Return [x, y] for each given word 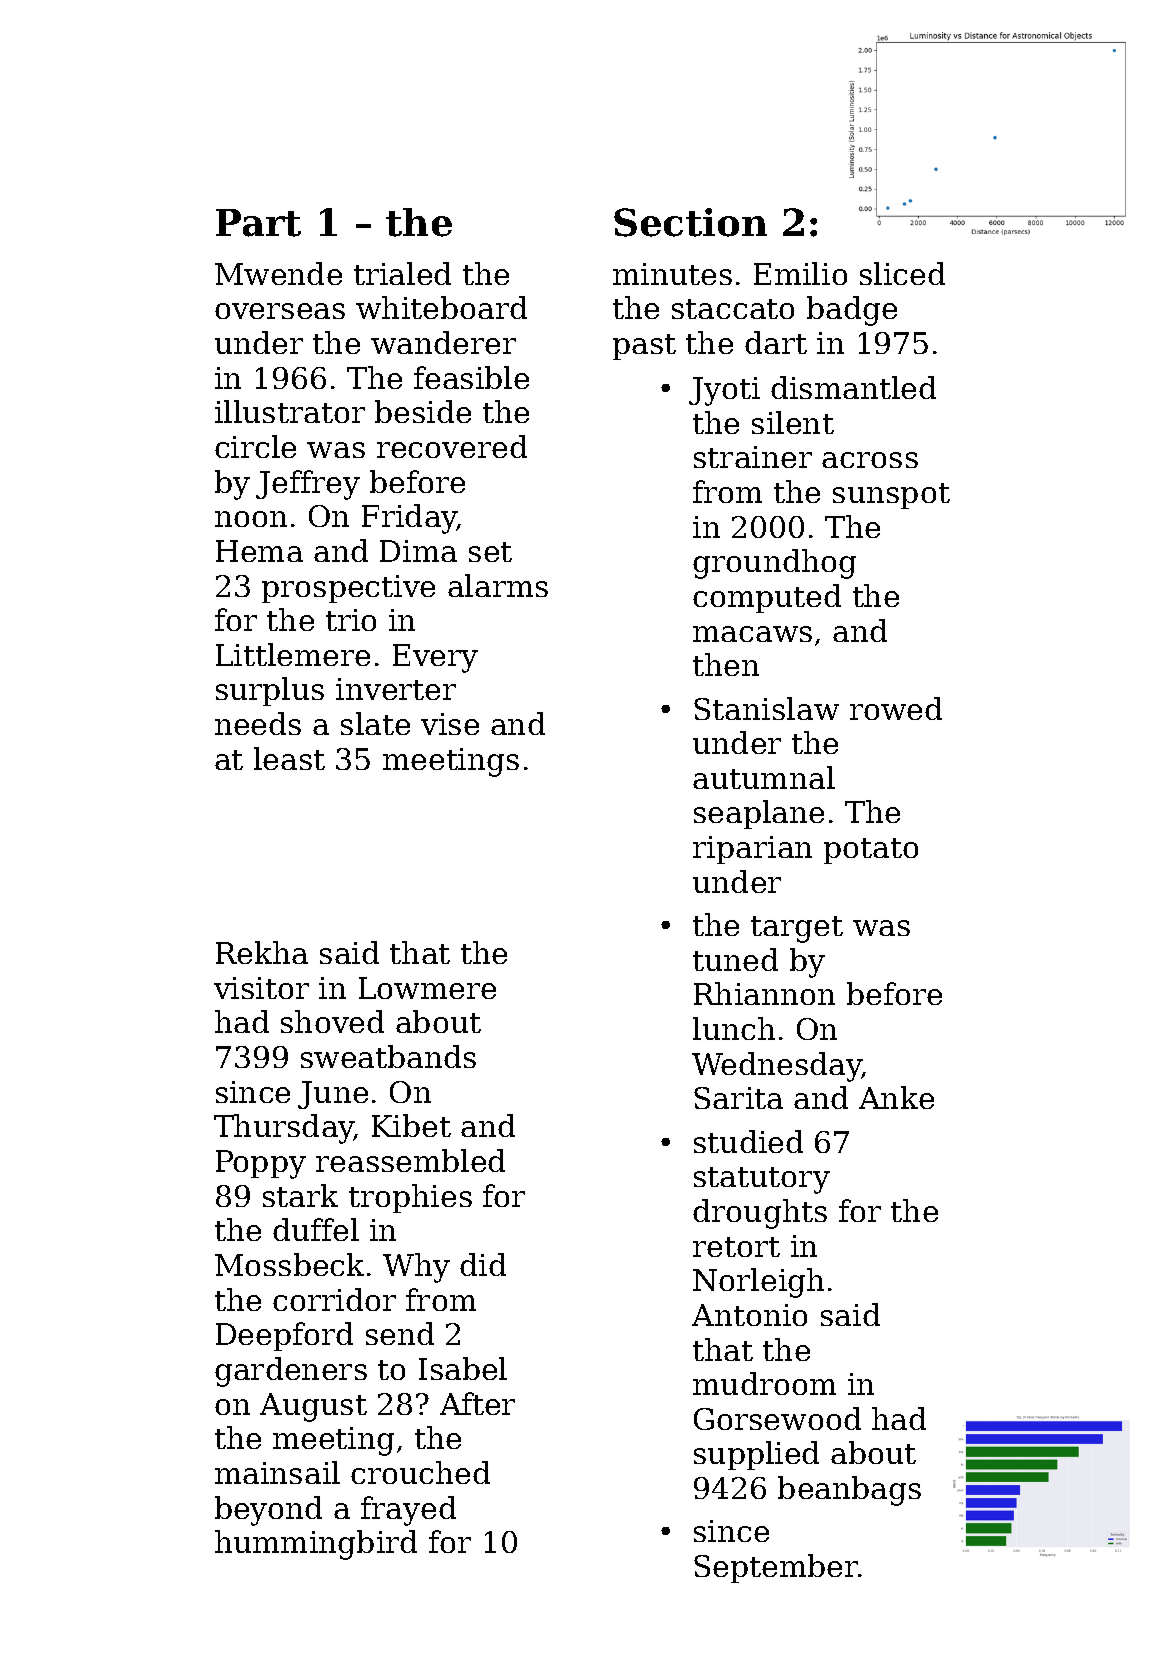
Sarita [738, 1098]
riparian [752, 850]
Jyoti [724, 391]
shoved [332, 1021]
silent [793, 422]
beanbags [849, 1491]
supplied [756, 1455]
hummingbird [316, 1545]
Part [258, 223]
